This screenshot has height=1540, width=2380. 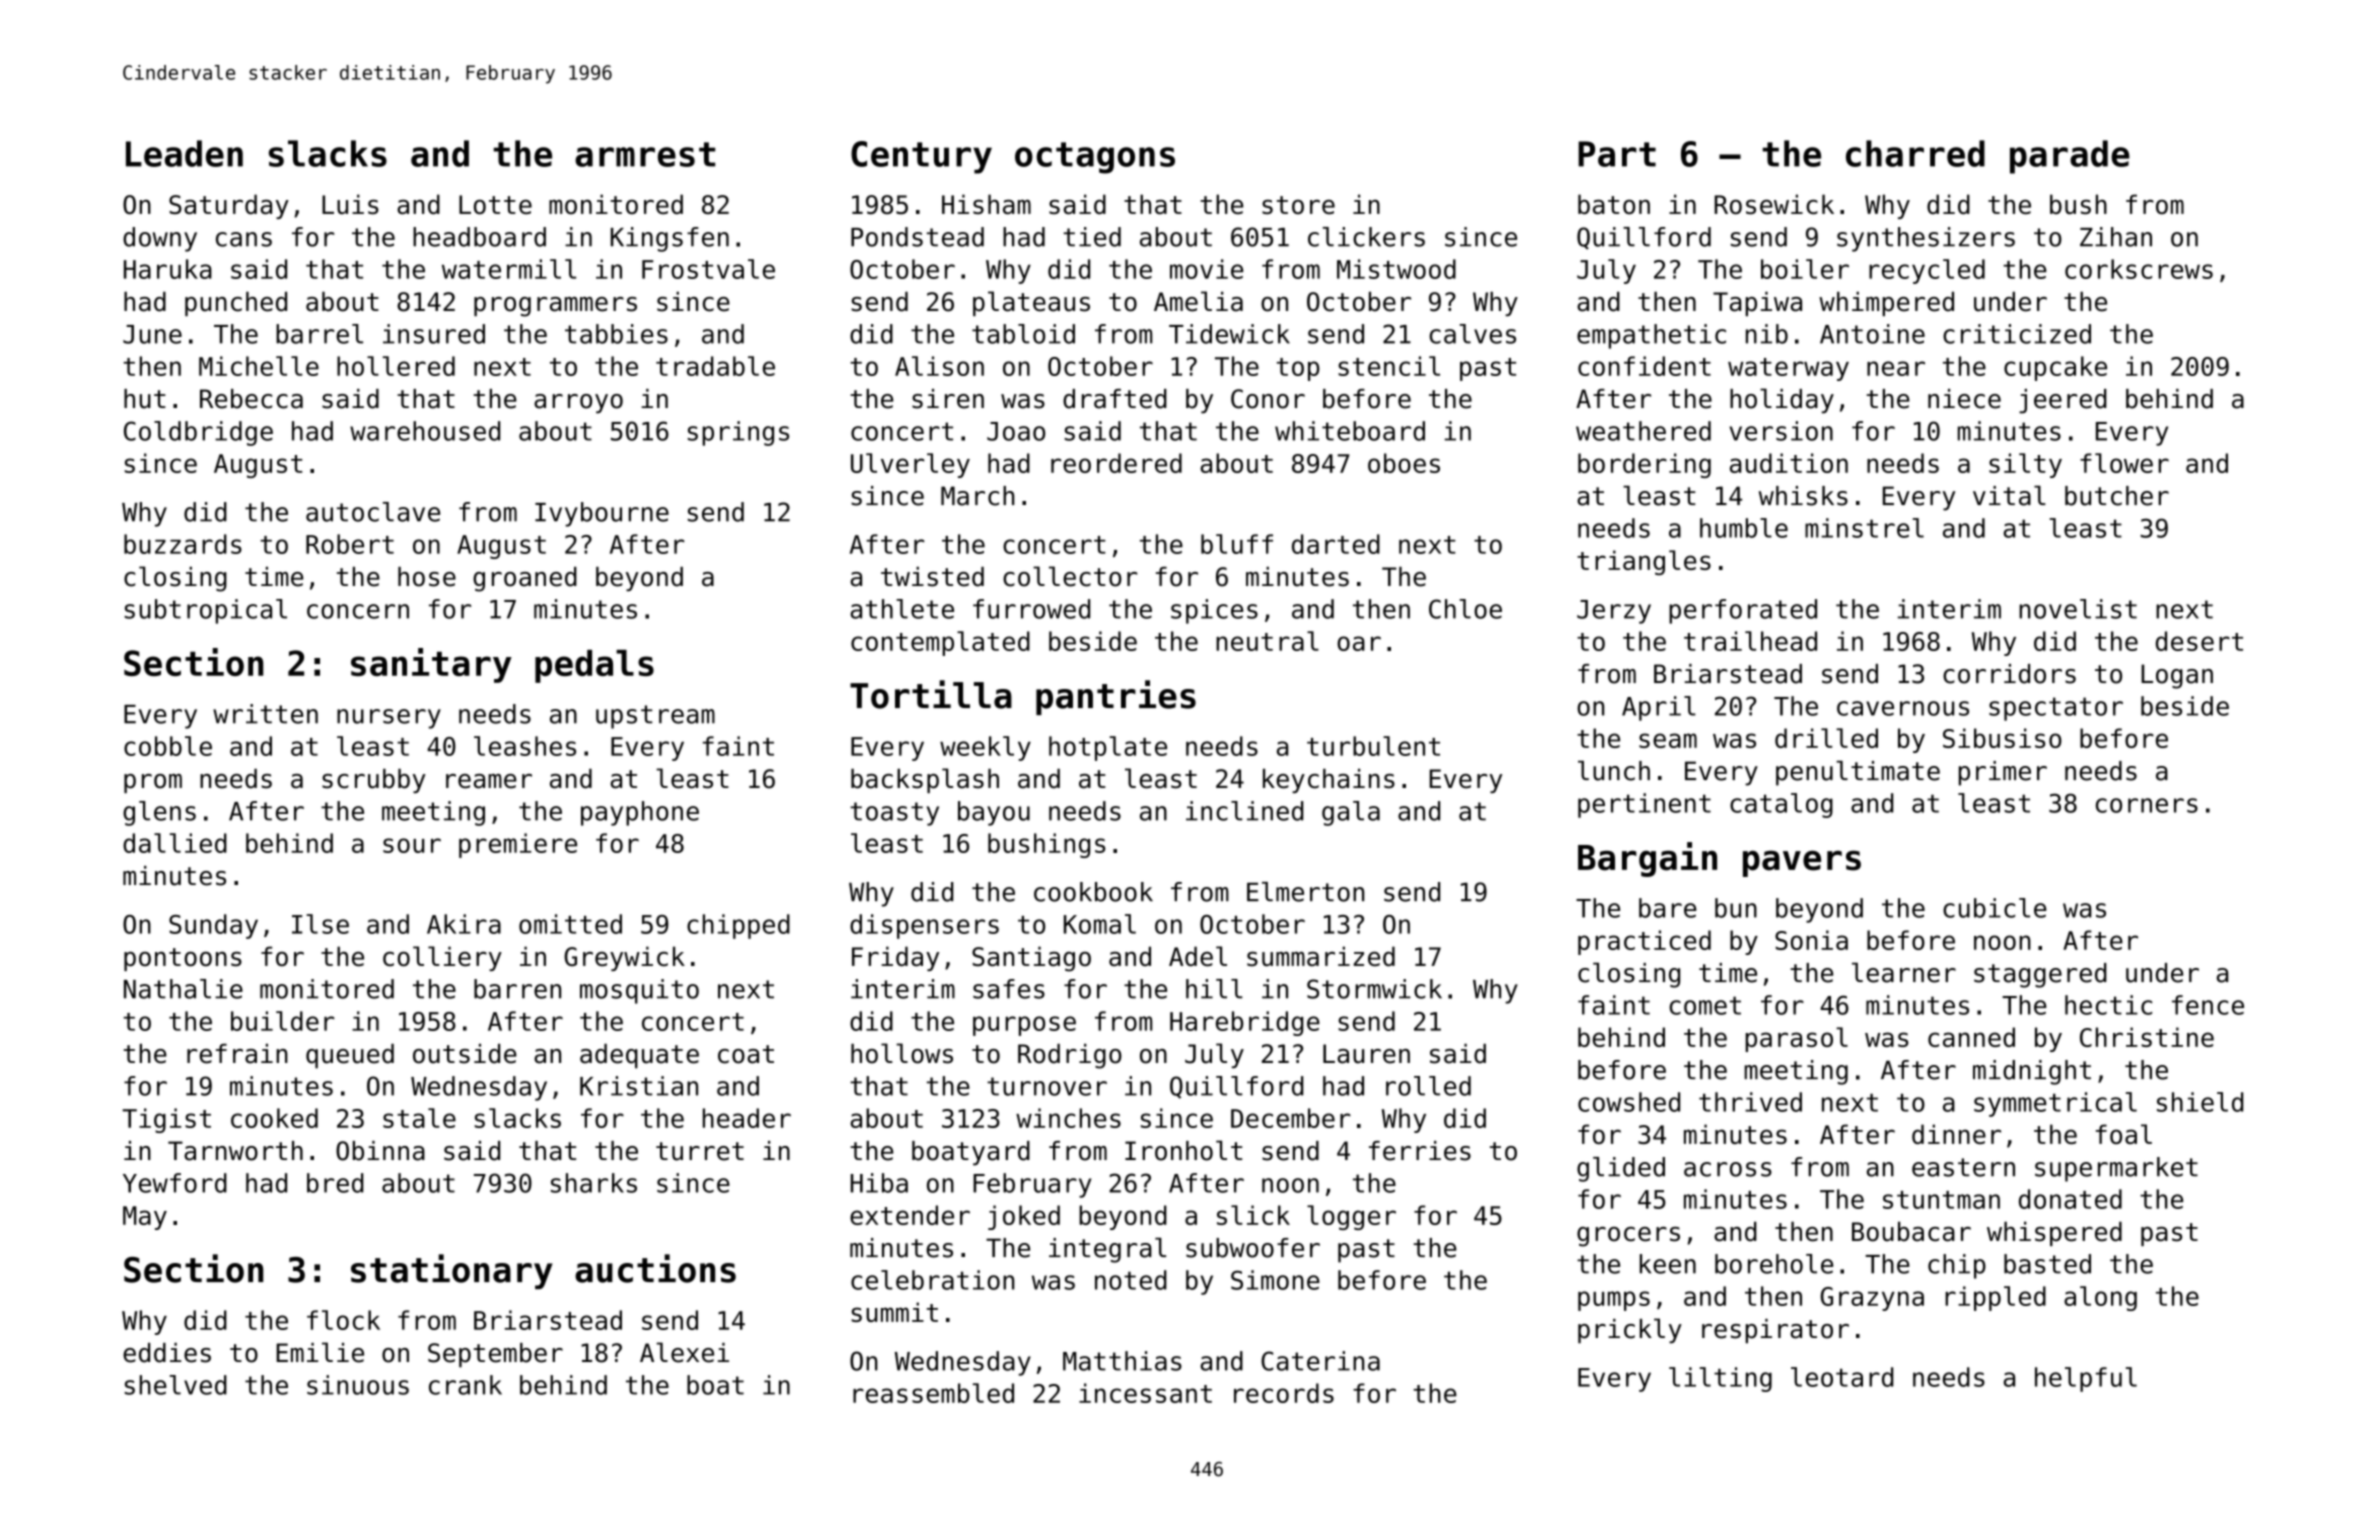 What do you see at coordinates (1621, 1169) in the screenshot?
I see `glided` at bounding box center [1621, 1169].
